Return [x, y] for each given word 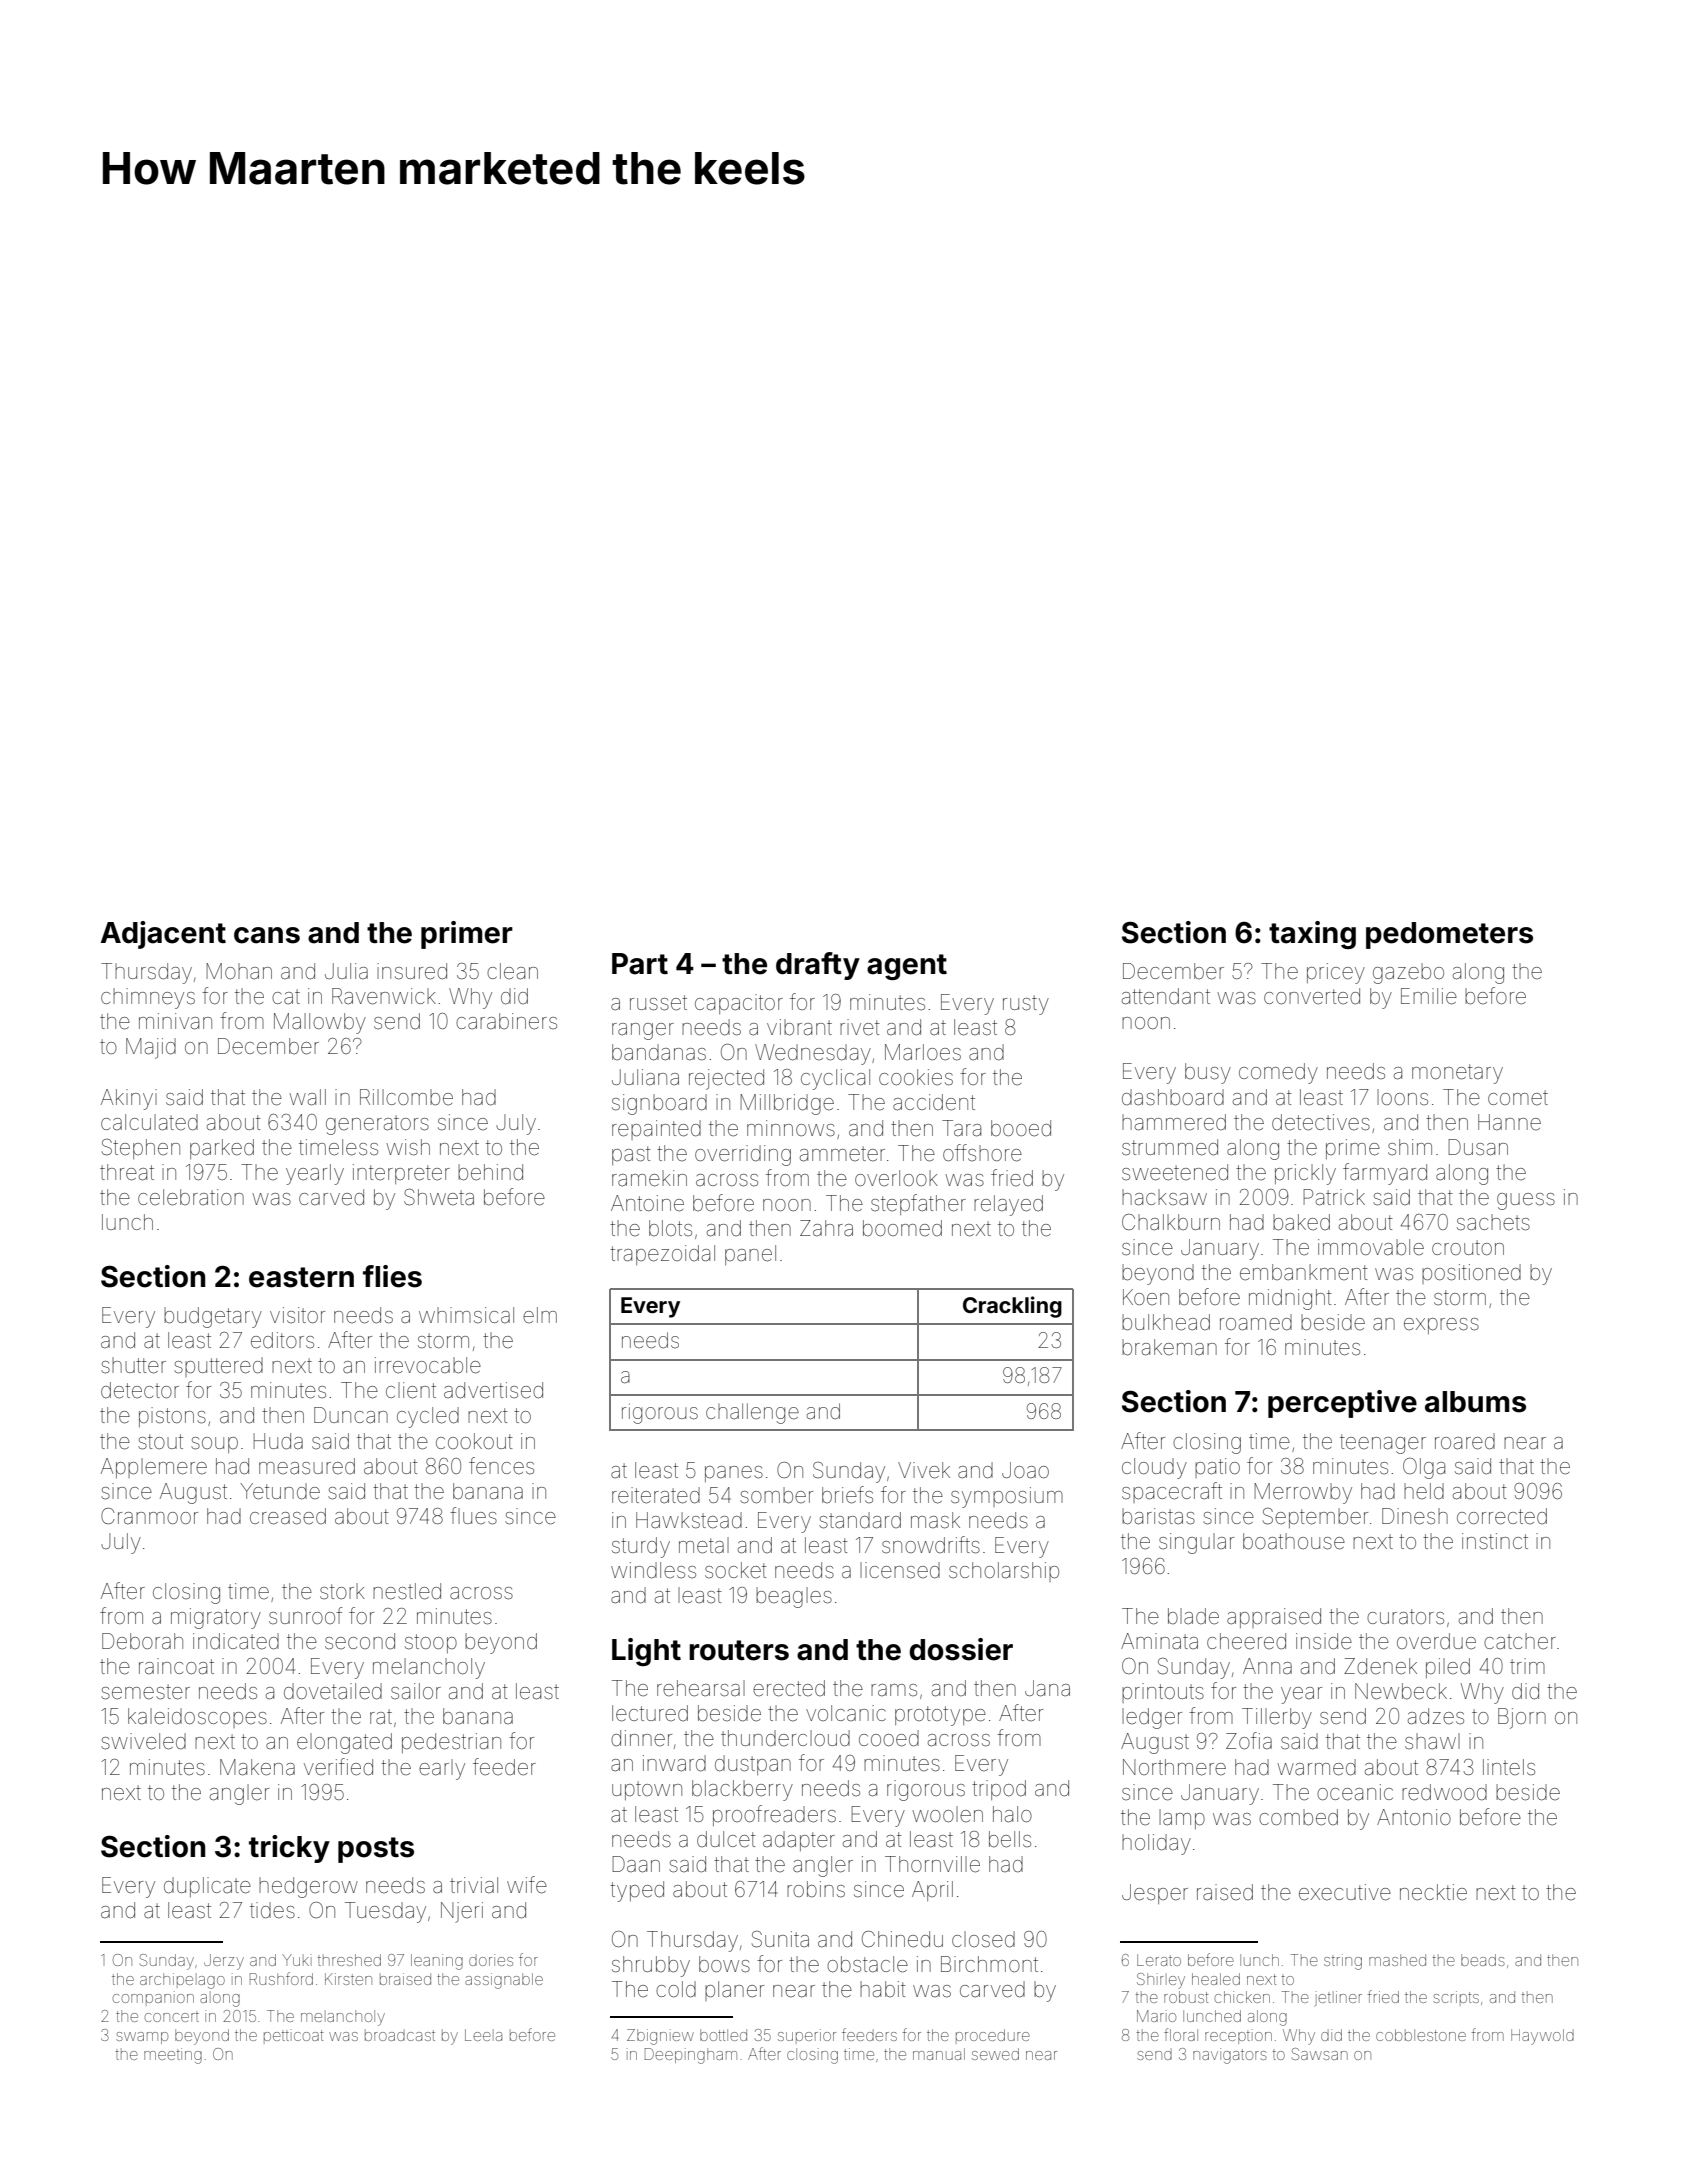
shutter [133, 1365]
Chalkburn [1171, 1222]
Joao [1025, 1470]
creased [288, 1516]
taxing [1312, 935]
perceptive [1342, 1404]
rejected [726, 1079]
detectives [1321, 1122]
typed [637, 1891]
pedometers [1449, 935]
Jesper [1155, 1894]
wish [408, 1147]
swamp [142, 2038]
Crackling [1012, 1307]
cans [267, 935]
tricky [289, 1849]
